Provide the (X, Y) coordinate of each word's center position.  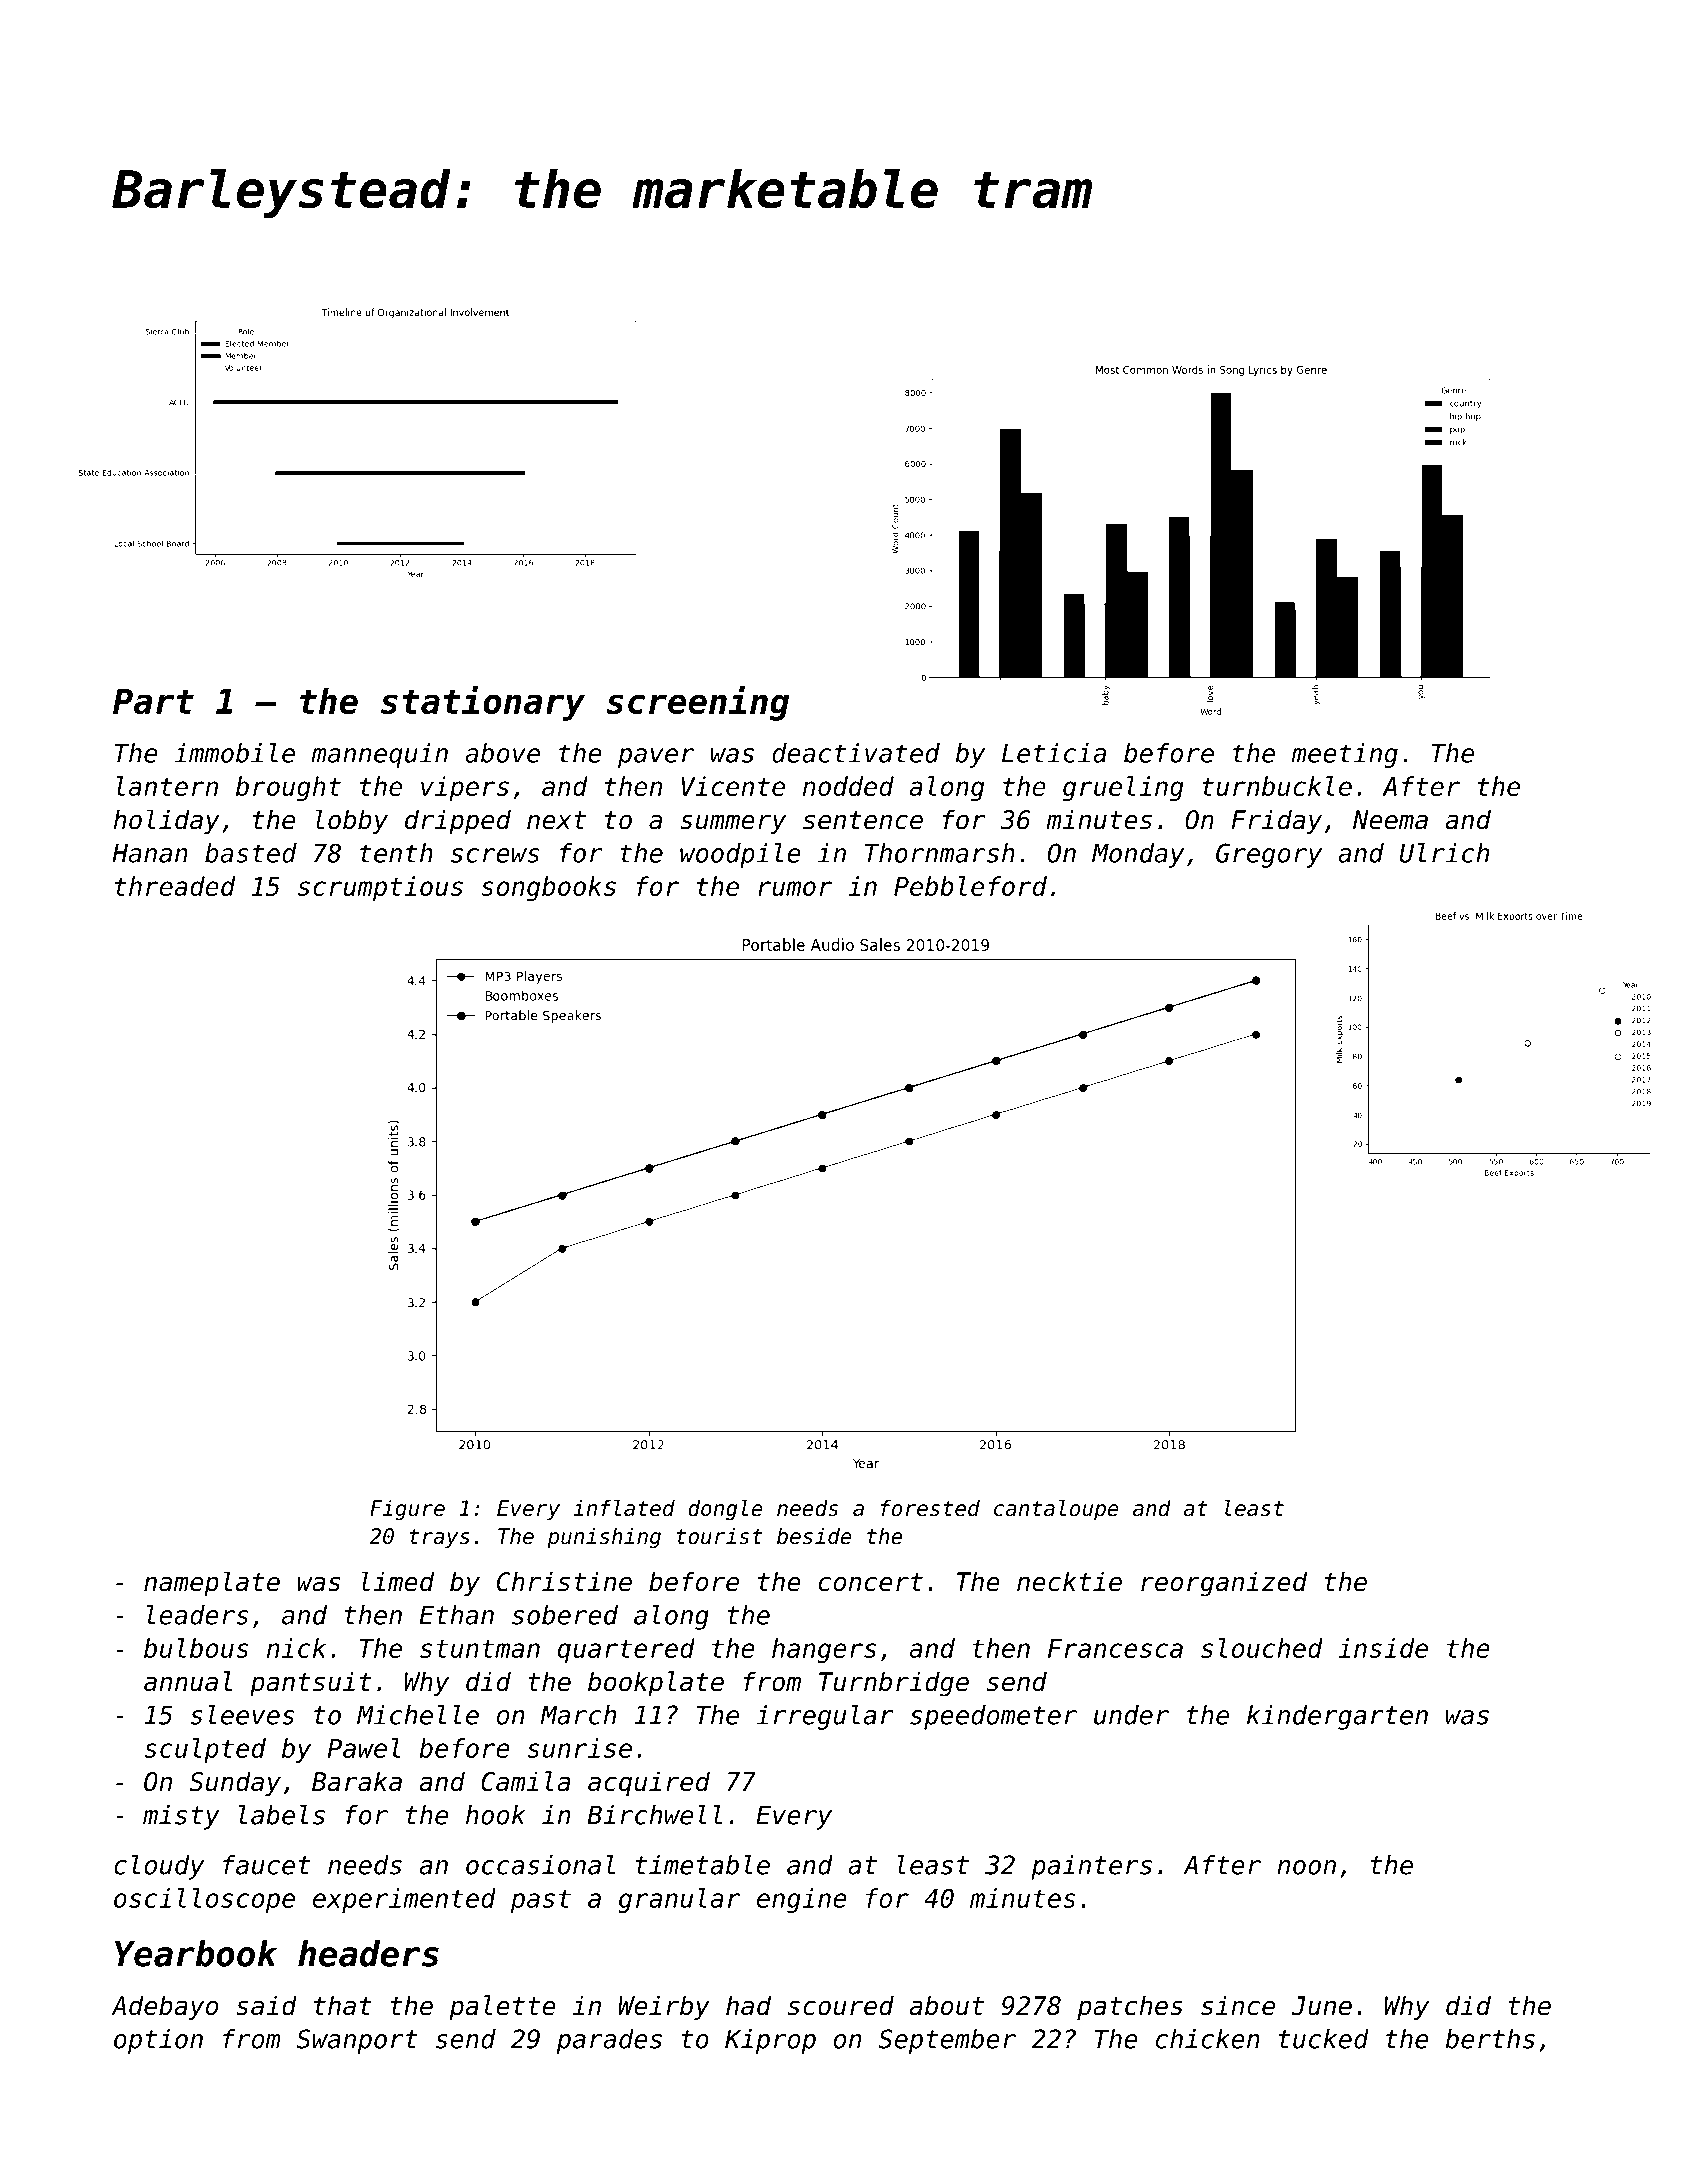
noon (1306, 1867)
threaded (175, 886)
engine (802, 1900)
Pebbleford (970, 886)
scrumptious (380, 888)
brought (288, 788)
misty (181, 1817)
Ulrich (1444, 853)
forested (930, 1508)
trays (440, 1539)
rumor (795, 888)
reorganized (1224, 1584)
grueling (1123, 788)
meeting (1344, 755)
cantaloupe (1056, 1510)
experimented (404, 1900)
